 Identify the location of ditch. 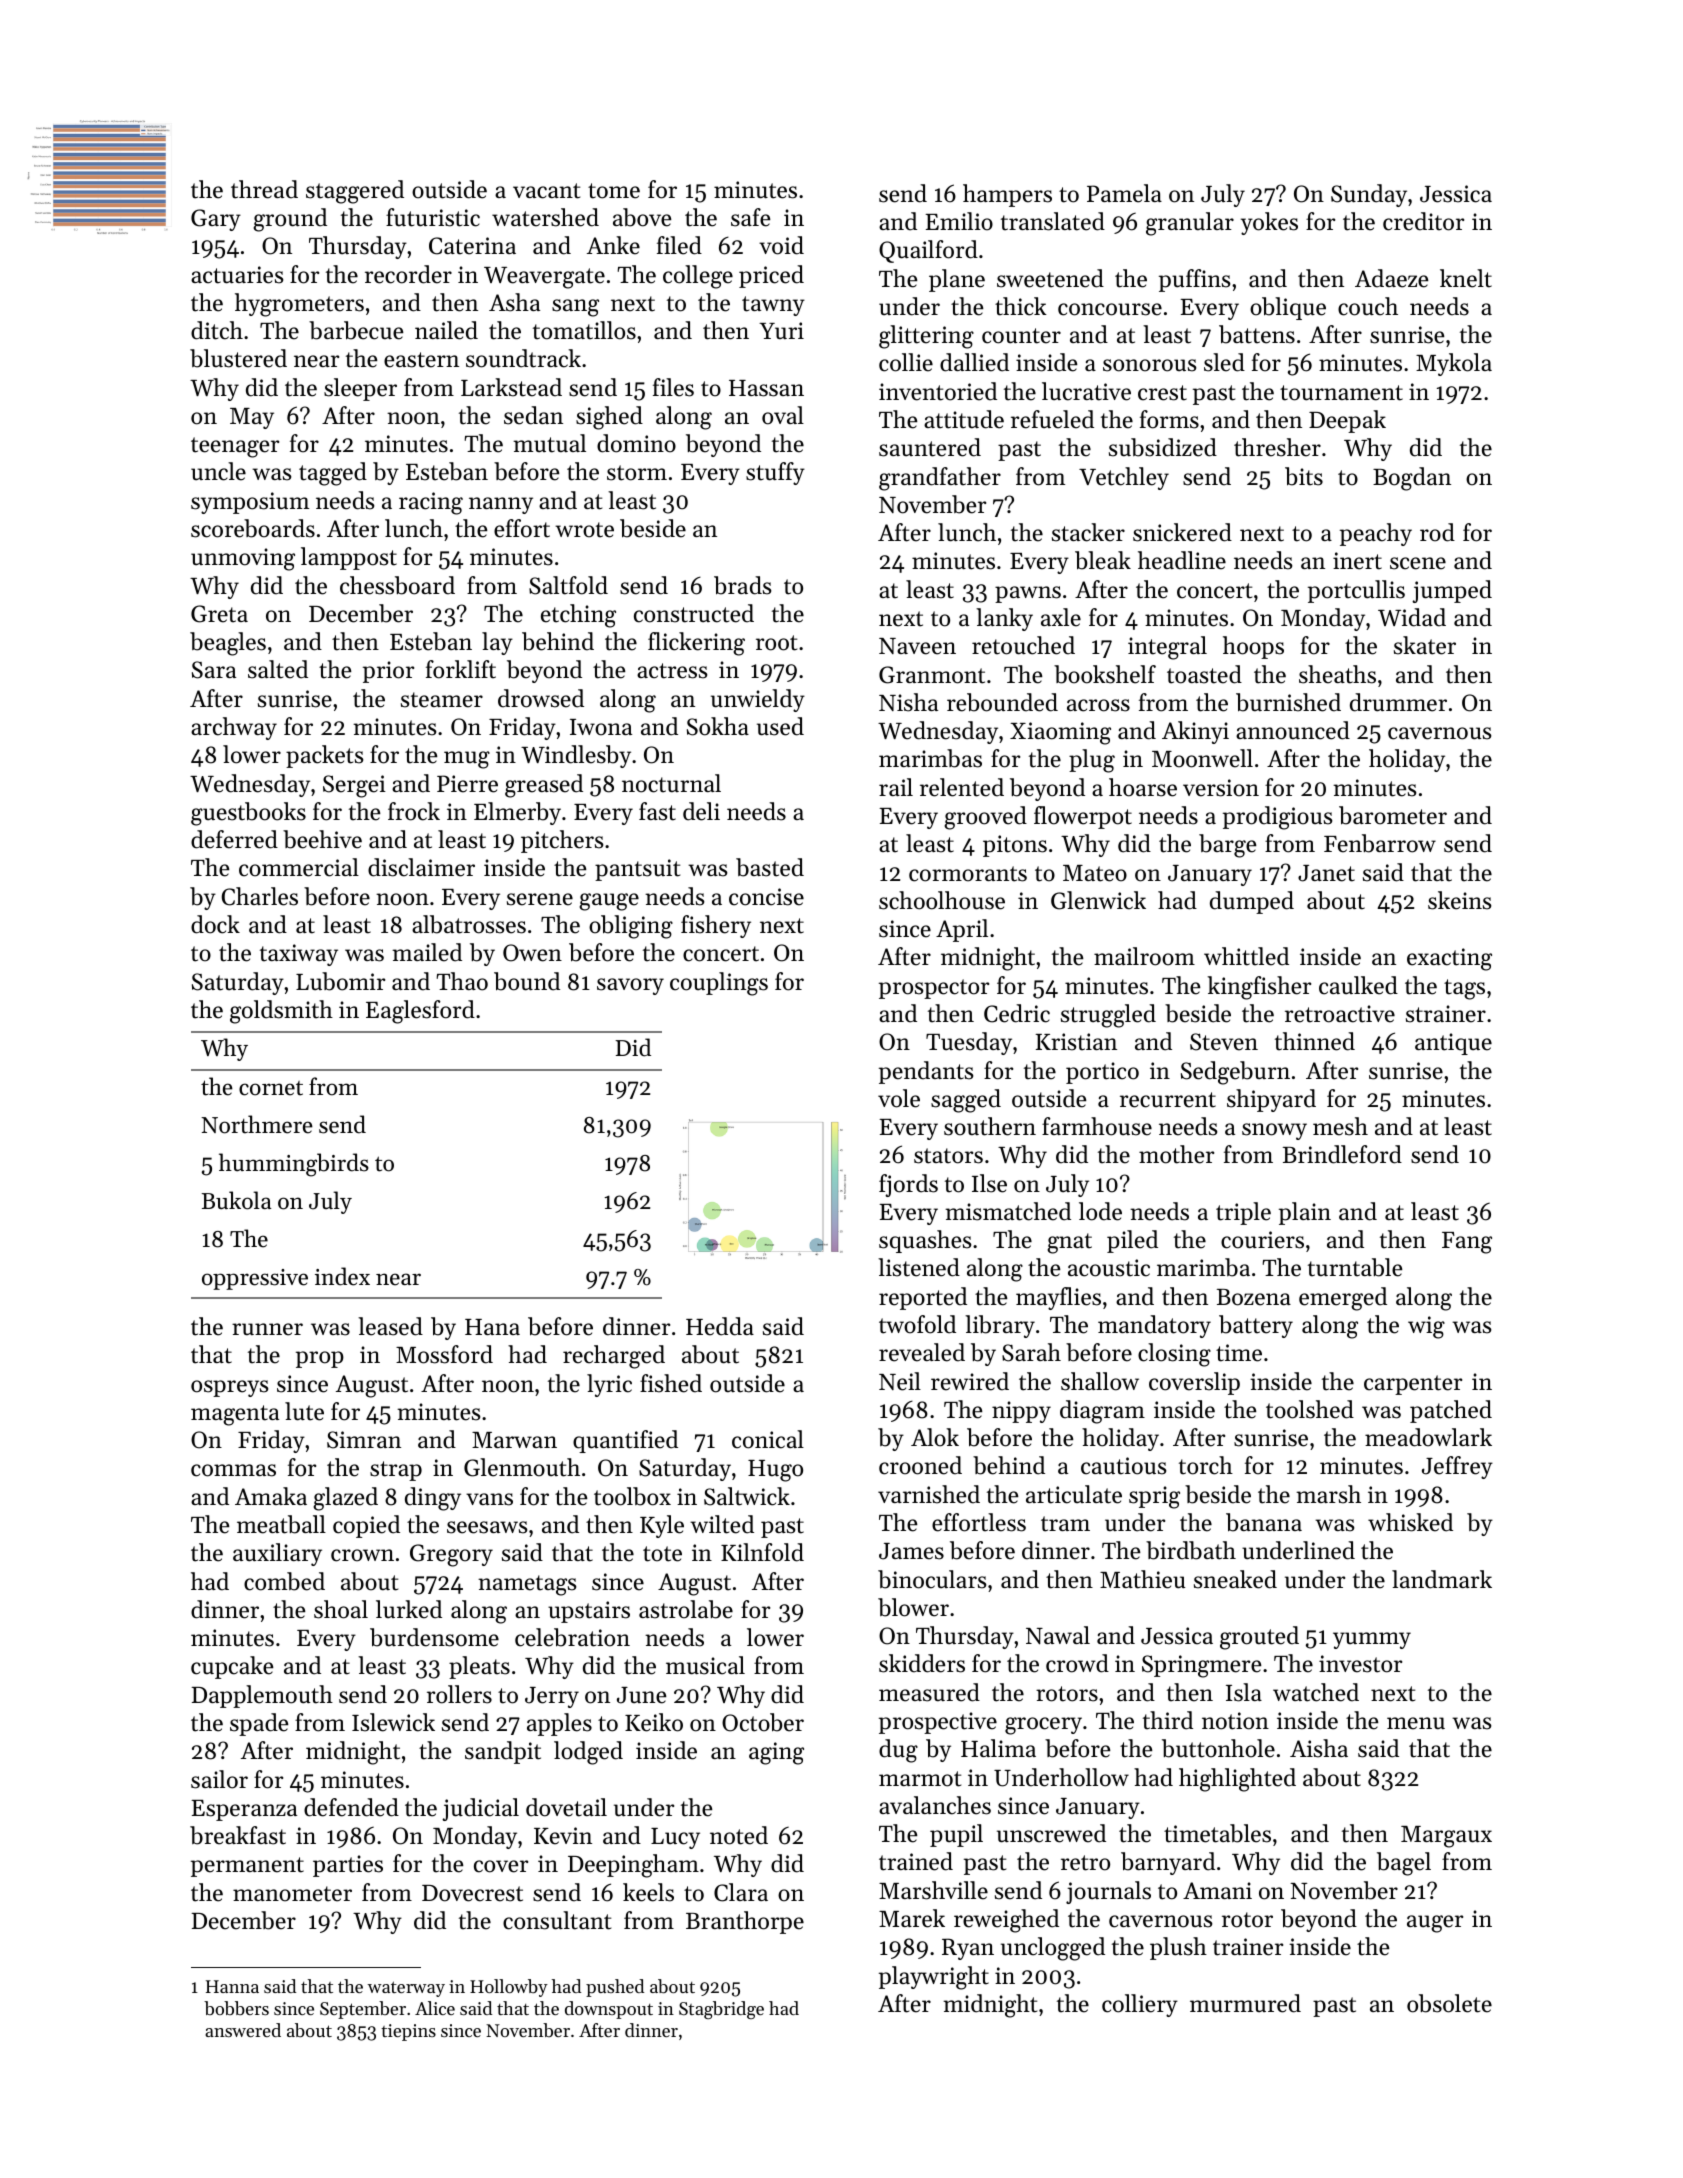
(217, 330).
